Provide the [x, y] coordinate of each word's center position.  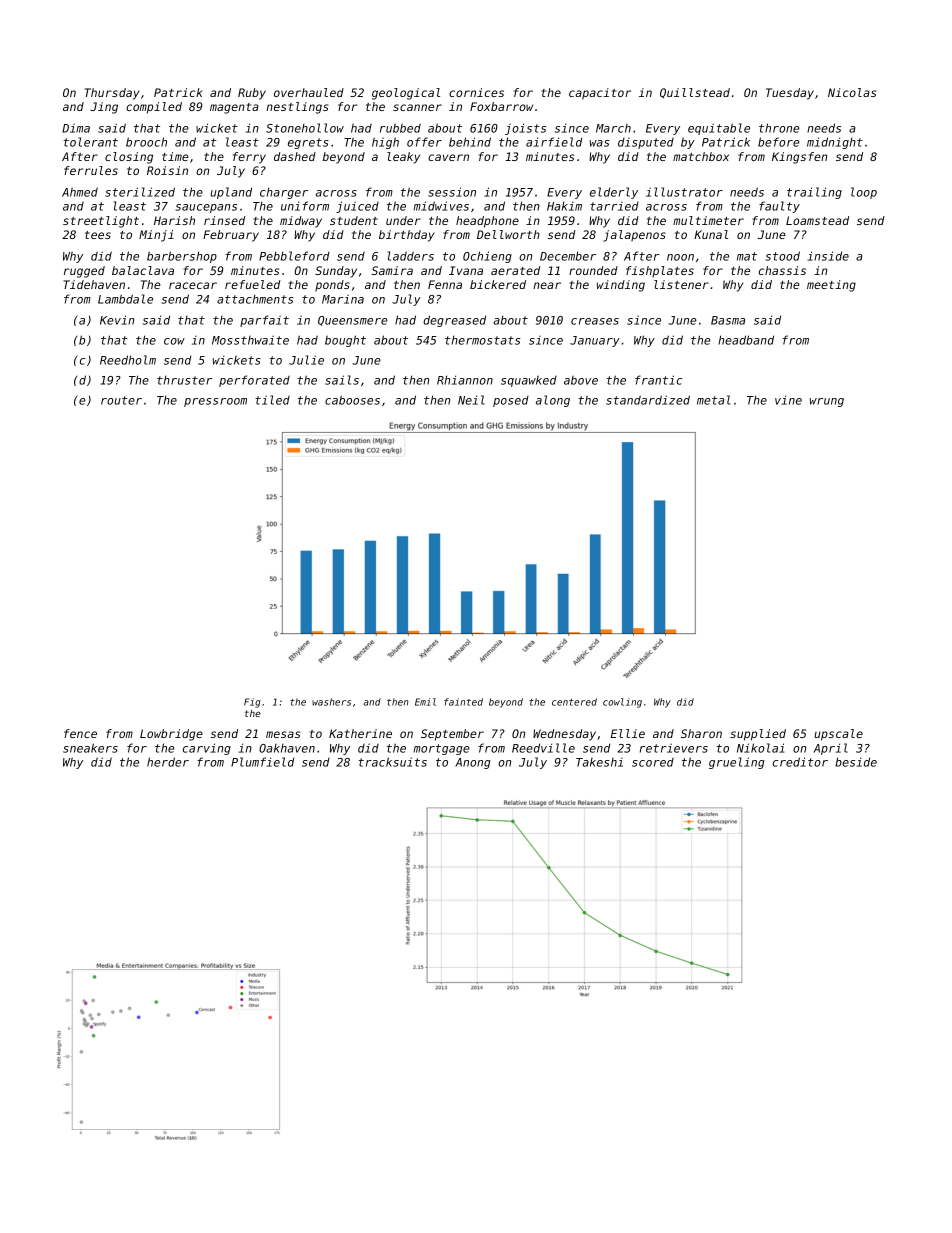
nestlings [297, 108]
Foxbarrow [501, 106]
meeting [831, 286]
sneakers [90, 748]
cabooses [352, 400]
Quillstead [695, 93]
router [121, 400]
